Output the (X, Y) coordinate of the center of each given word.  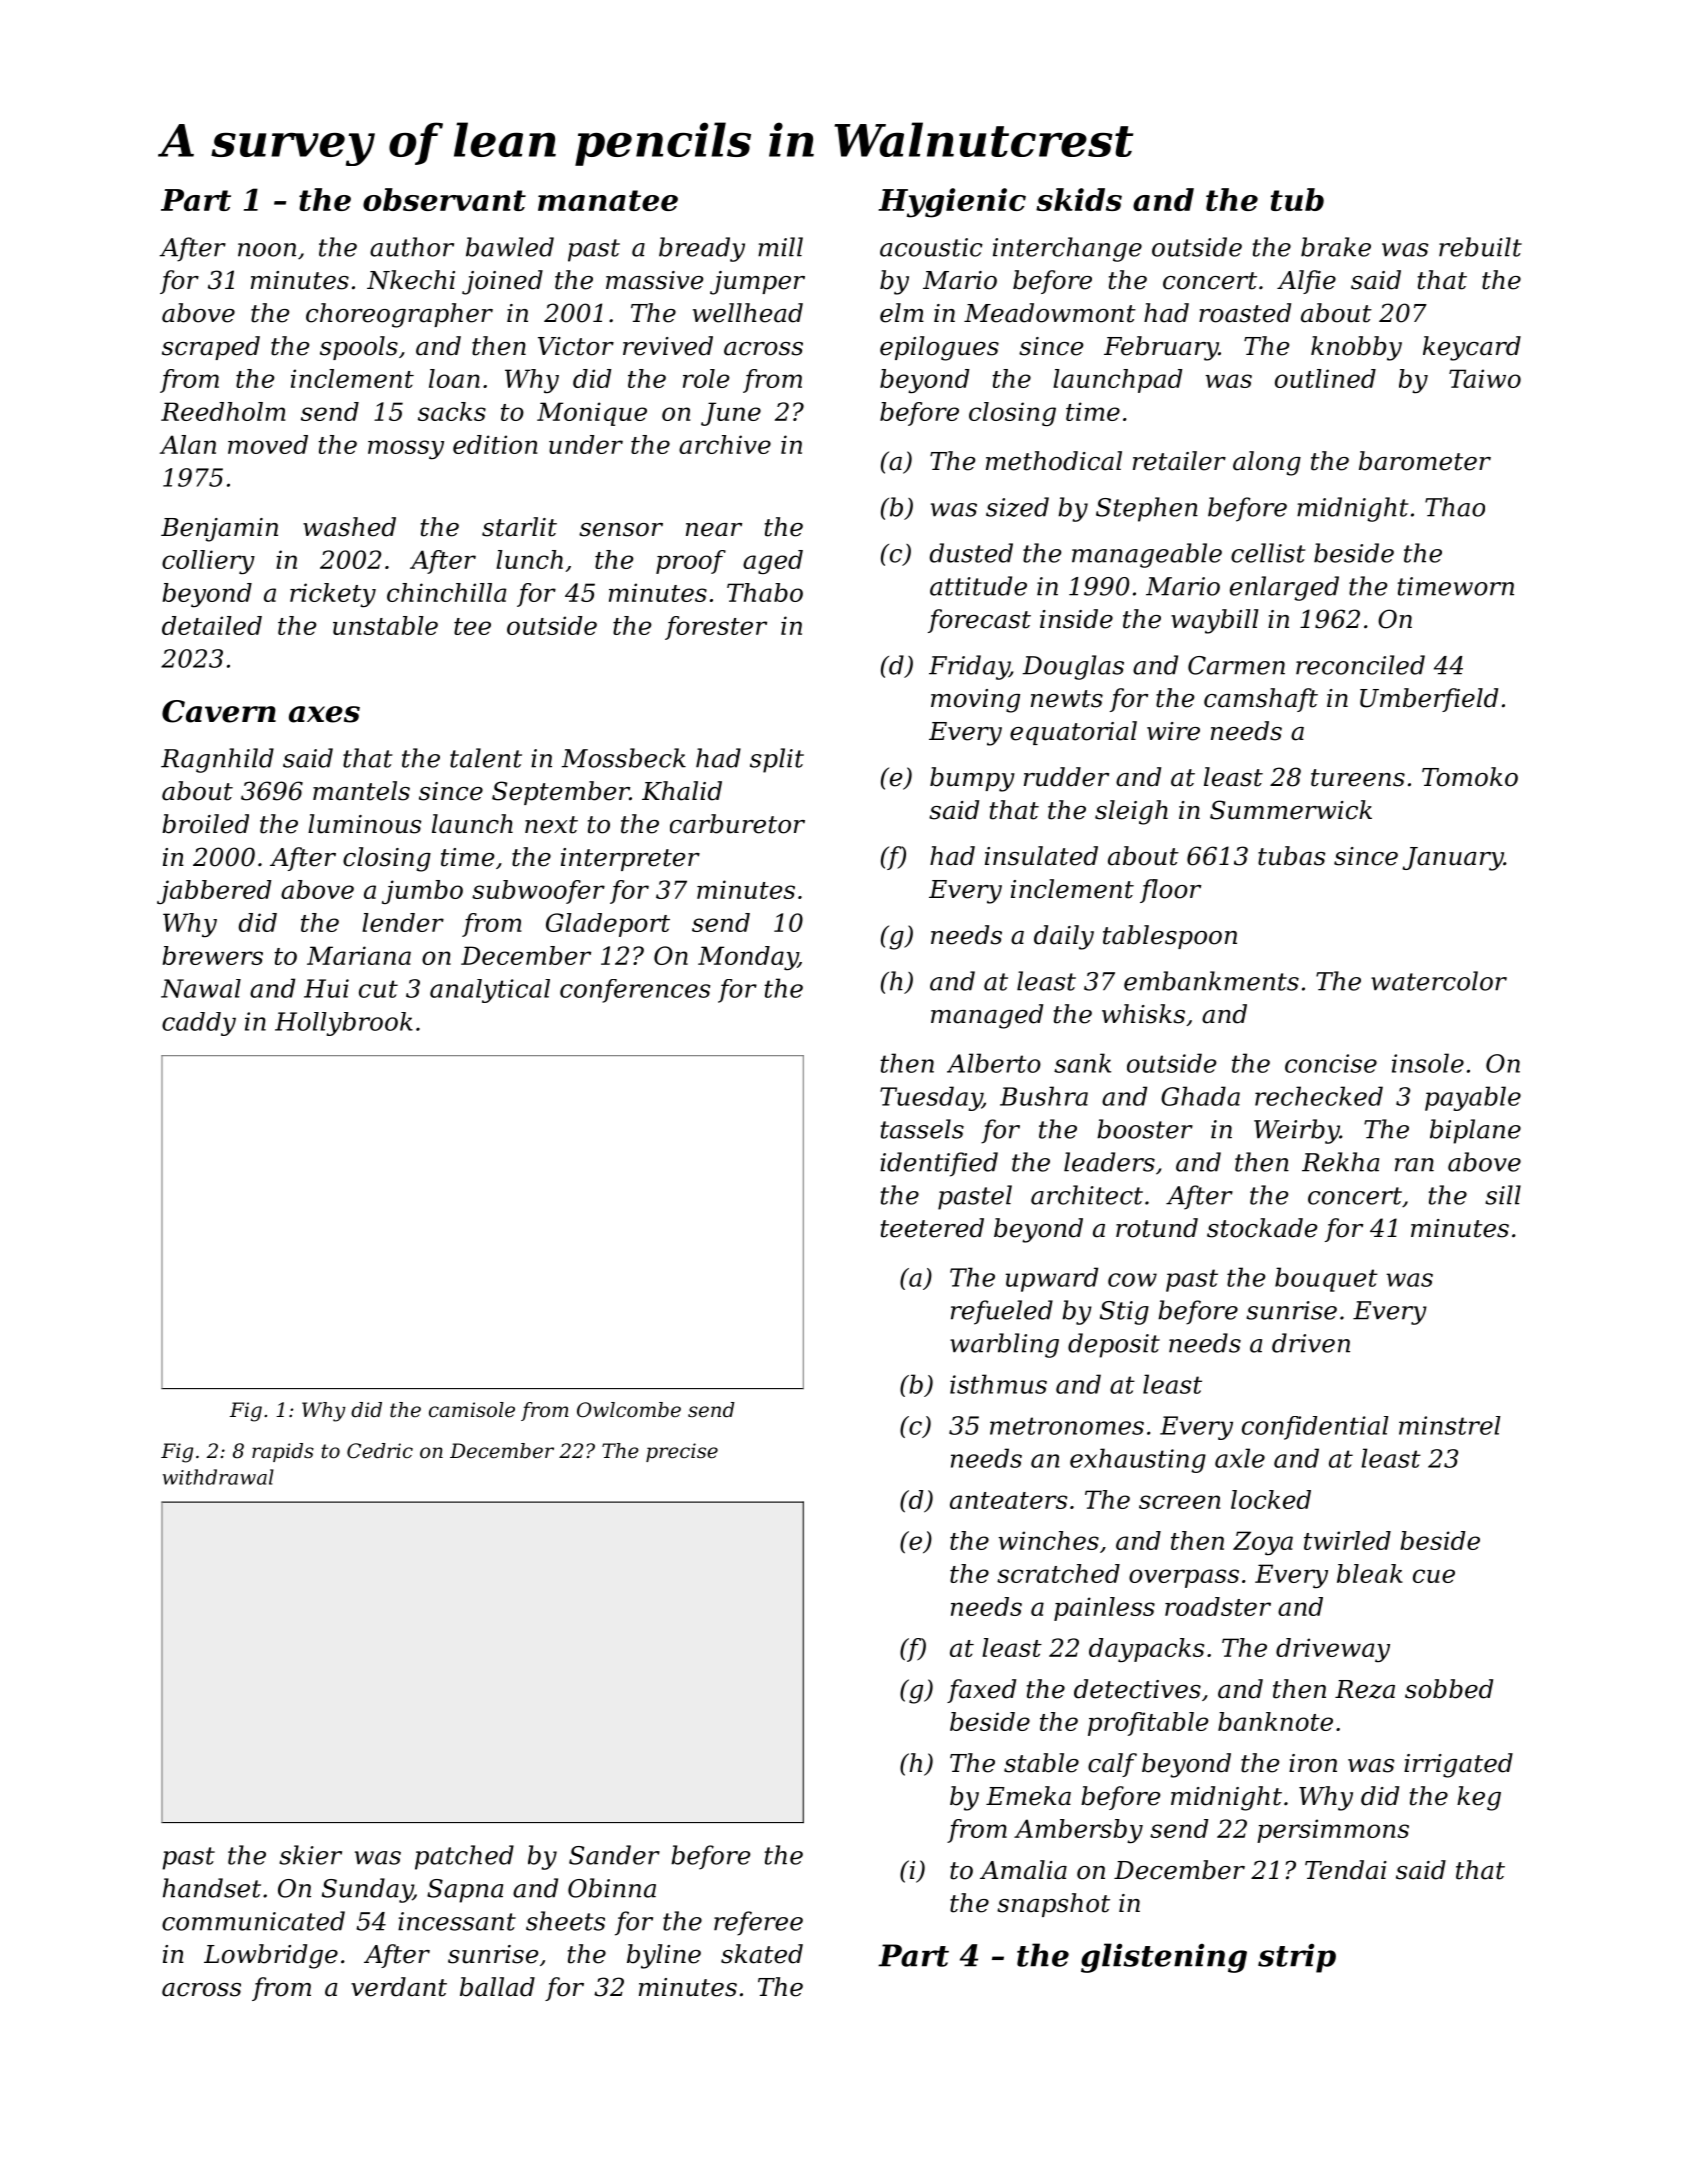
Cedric (380, 1451)
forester (716, 628)
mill (780, 247)
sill (1503, 1195)
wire (1173, 731)
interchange (1067, 249)
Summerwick (1291, 810)
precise (682, 1452)
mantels (361, 791)
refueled (1002, 1312)
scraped (211, 348)
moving (975, 701)
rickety (333, 595)
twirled (1347, 1540)
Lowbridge (271, 1956)
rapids (283, 1452)
